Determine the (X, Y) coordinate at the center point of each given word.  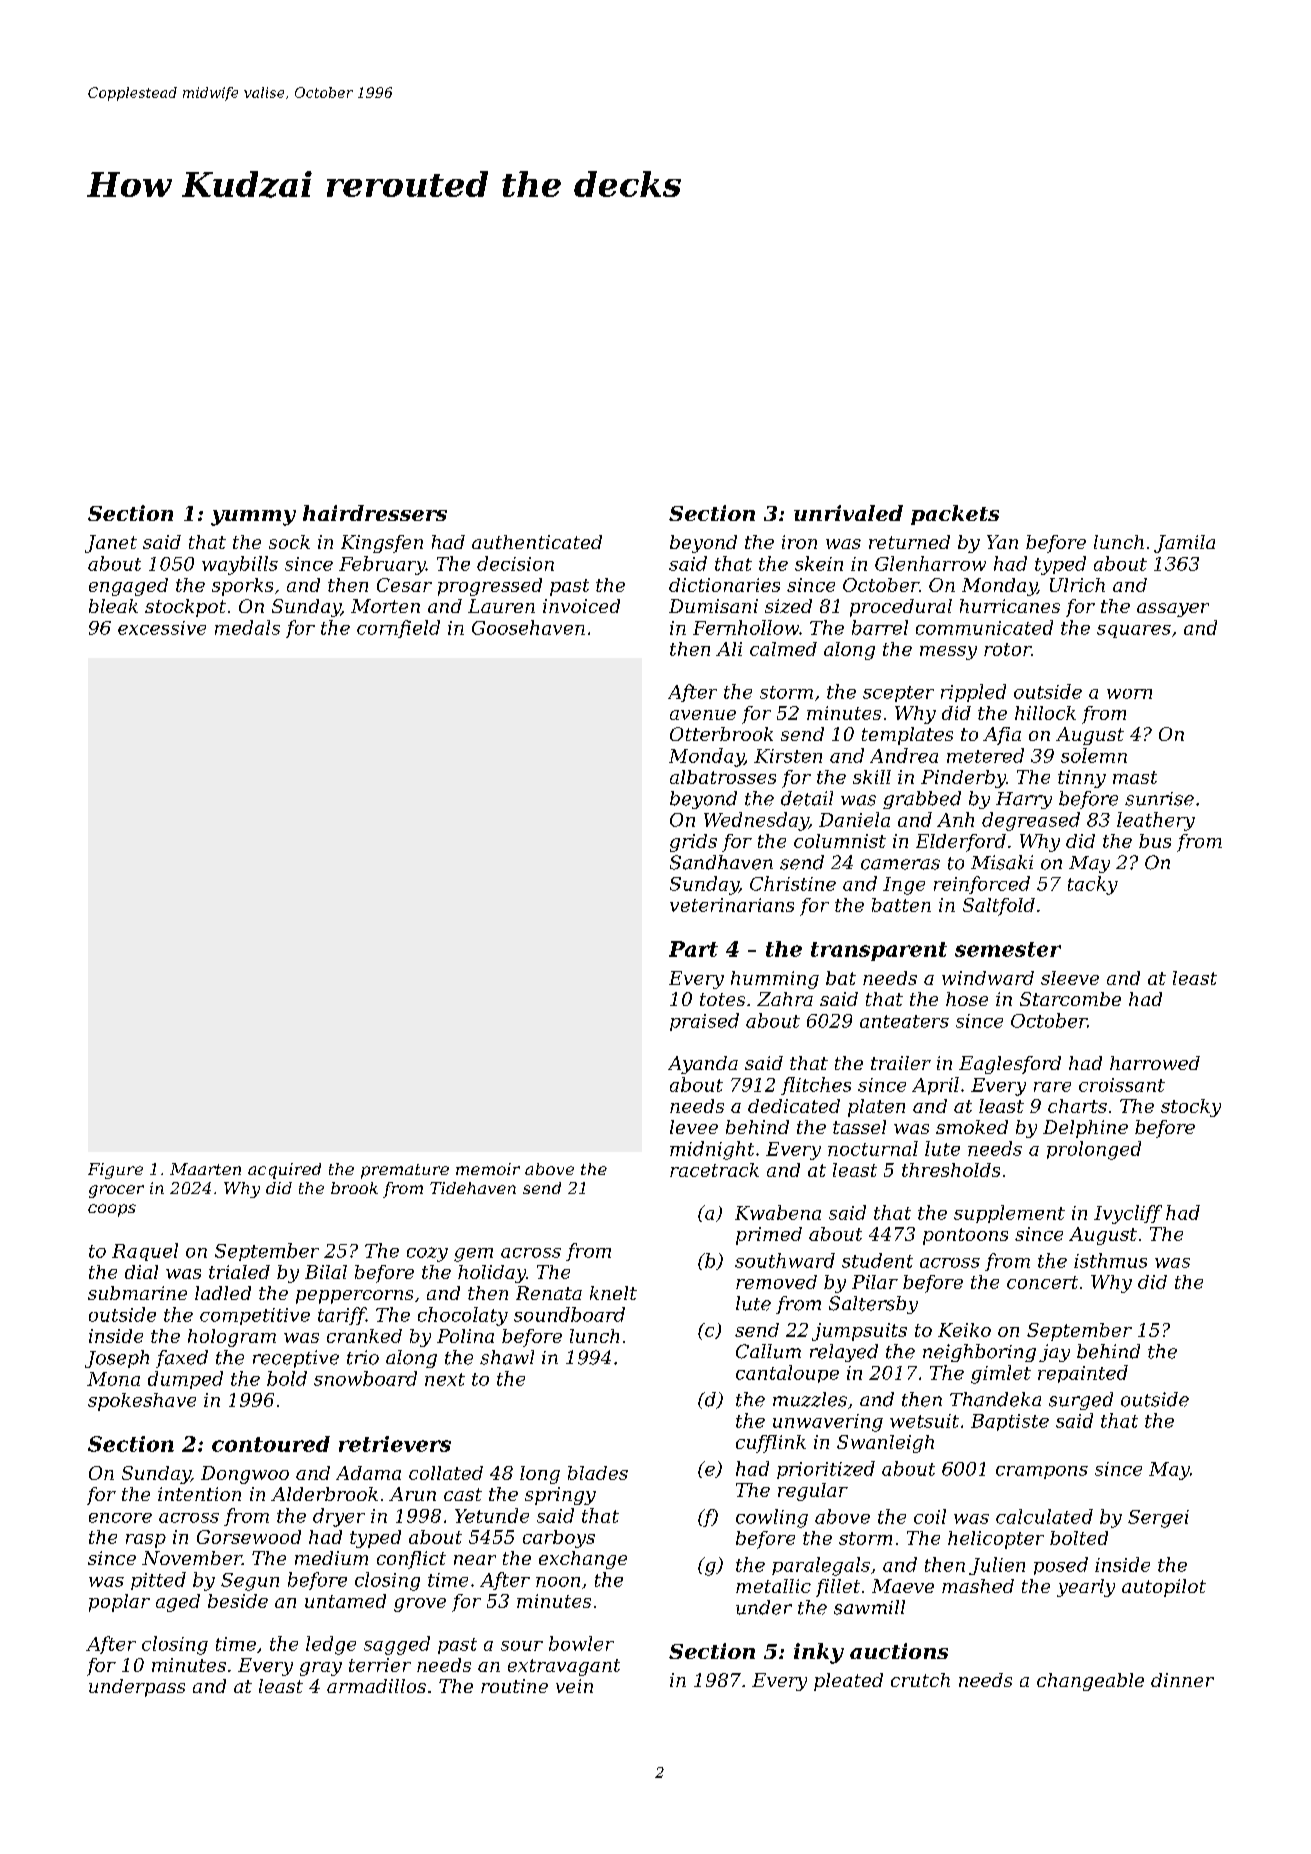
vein (574, 1686)
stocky (1191, 1108)
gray (321, 1669)
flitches (816, 1086)
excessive (162, 628)
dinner (1182, 1680)
